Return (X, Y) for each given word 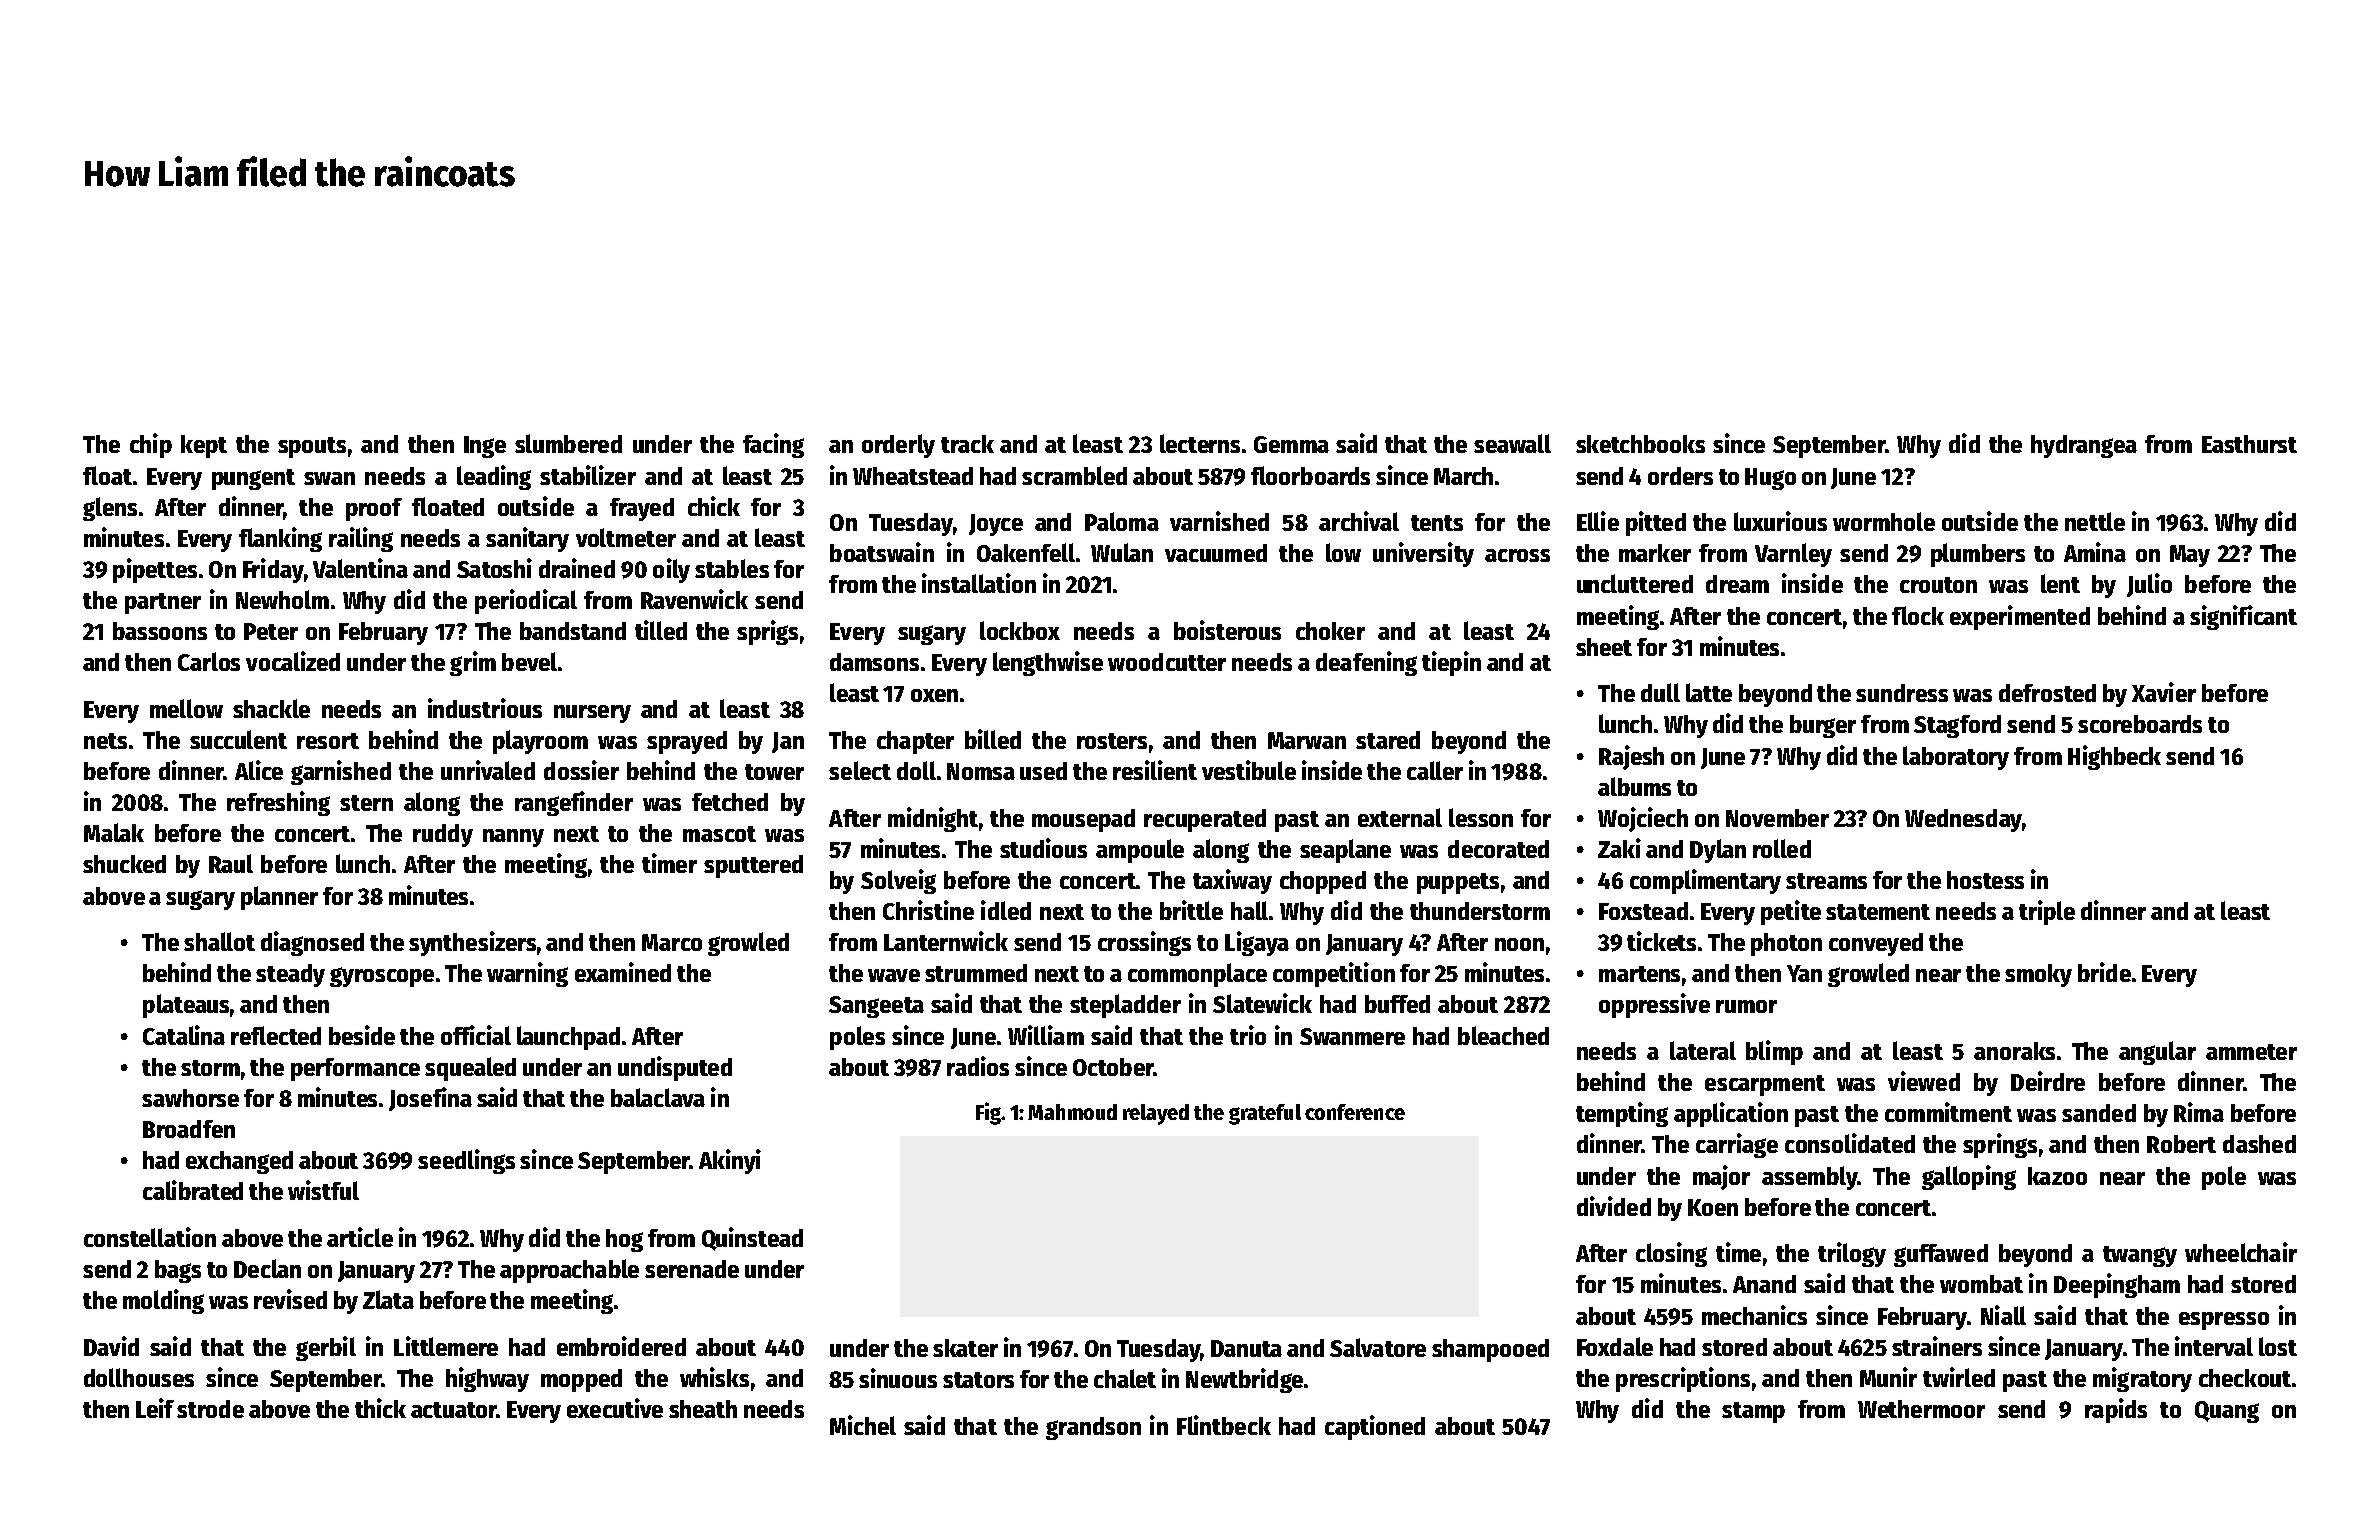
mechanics (1754, 1315)
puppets (1458, 883)
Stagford (1957, 726)
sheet (1604, 647)
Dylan (1718, 851)
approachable (569, 1271)
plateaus (186, 1006)
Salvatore (1378, 1347)
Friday (273, 570)
